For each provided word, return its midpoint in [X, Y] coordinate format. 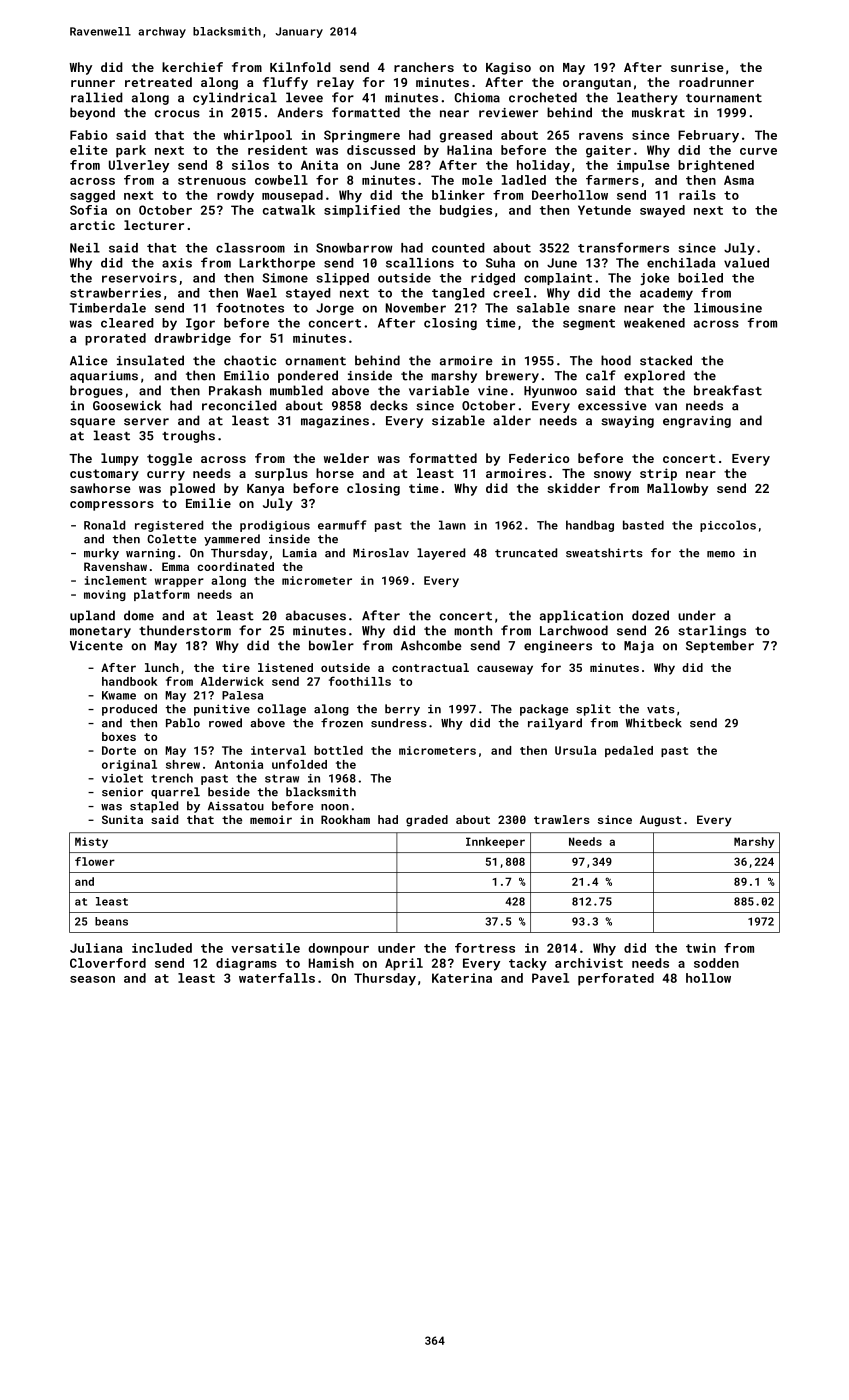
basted [643, 525]
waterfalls [277, 978]
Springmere [362, 136]
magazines [335, 422]
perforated [616, 979]
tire [236, 667]
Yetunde [604, 210]
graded [427, 821]
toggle [169, 459]
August [661, 821]
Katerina [462, 978]
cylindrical [235, 98]
